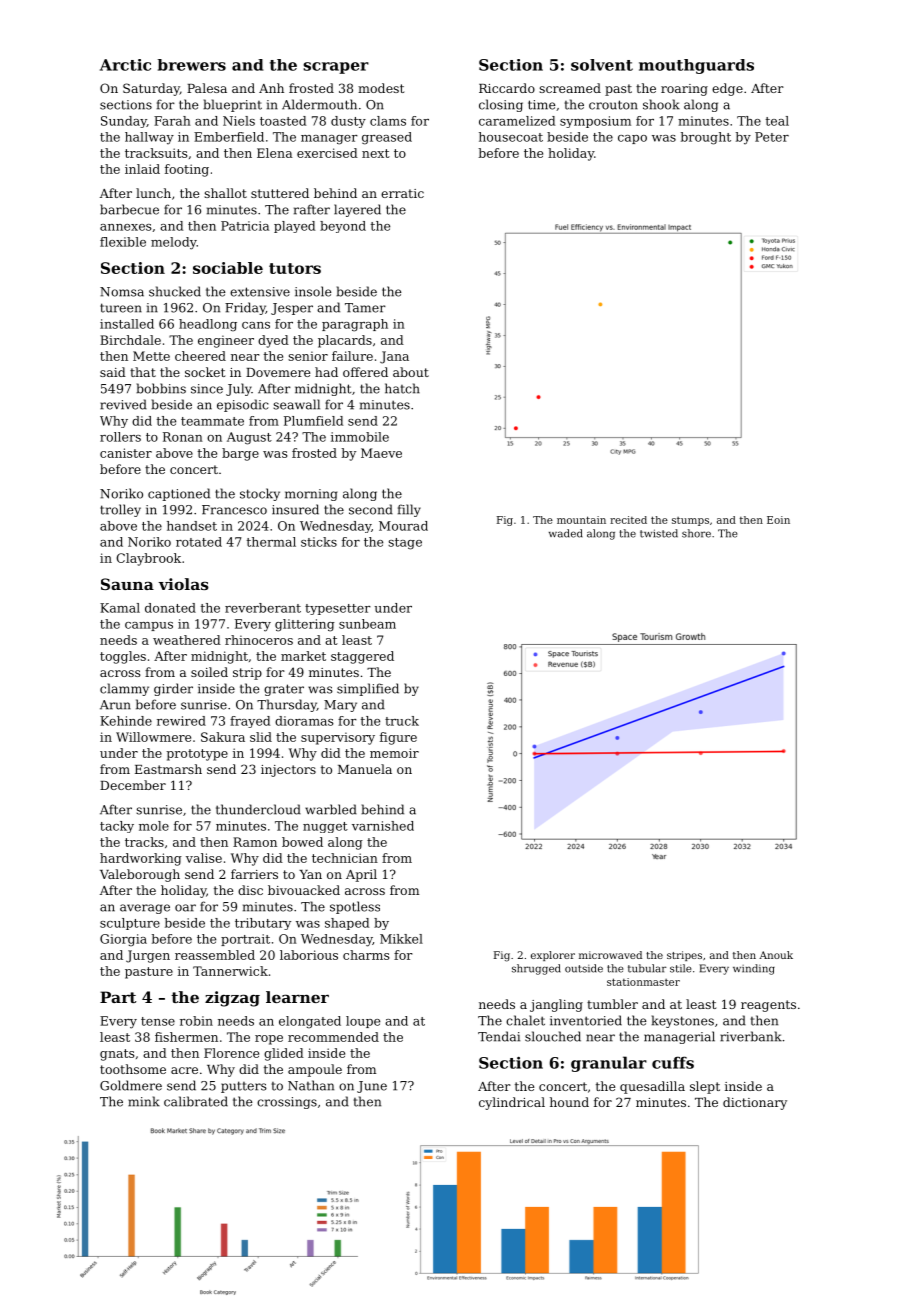 This image has width=908, height=1316. Describe the element at coordinates (120, 608) in the image. I see `Kamal` at that location.
